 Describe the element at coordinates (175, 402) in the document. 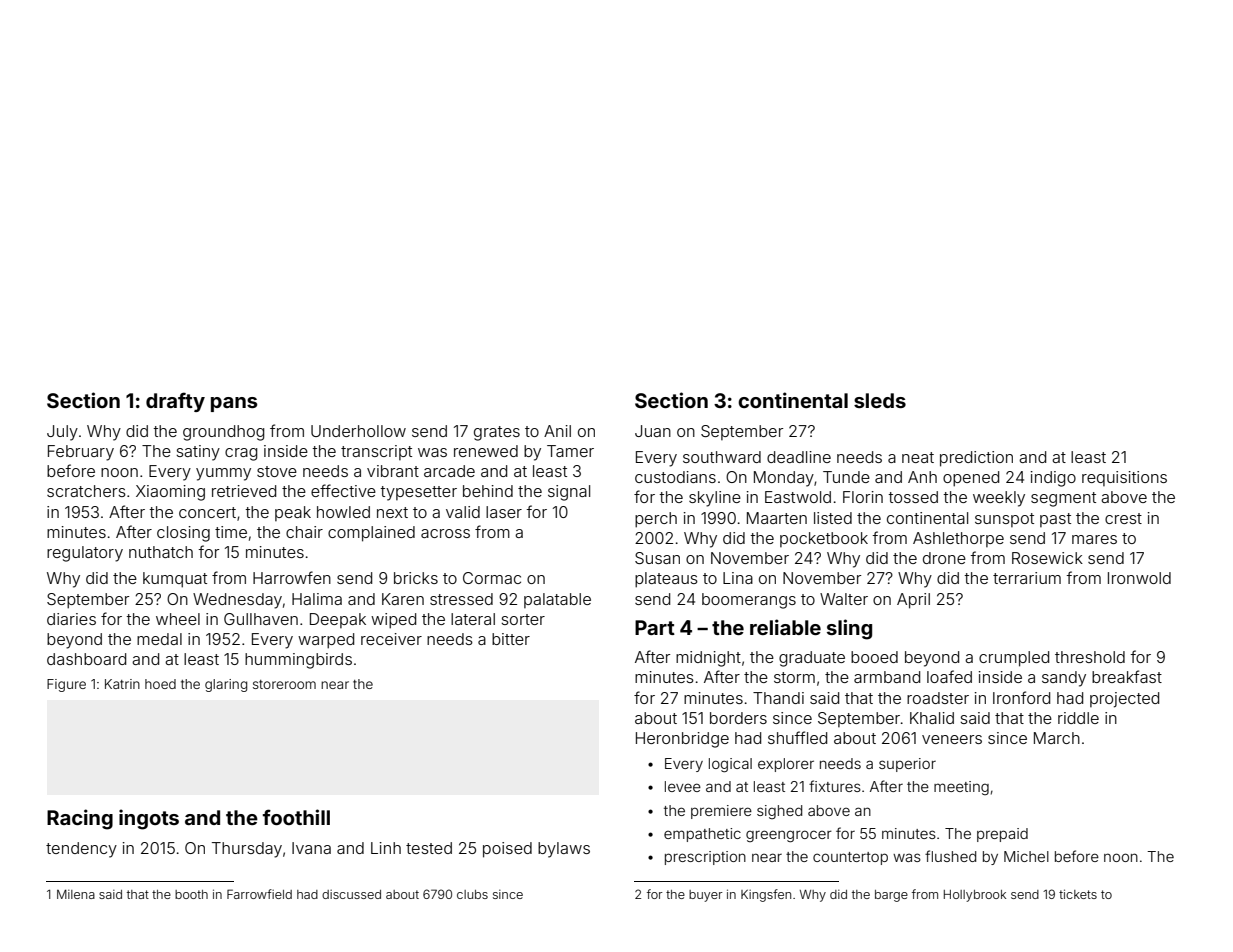

I see `drafty` at that location.
